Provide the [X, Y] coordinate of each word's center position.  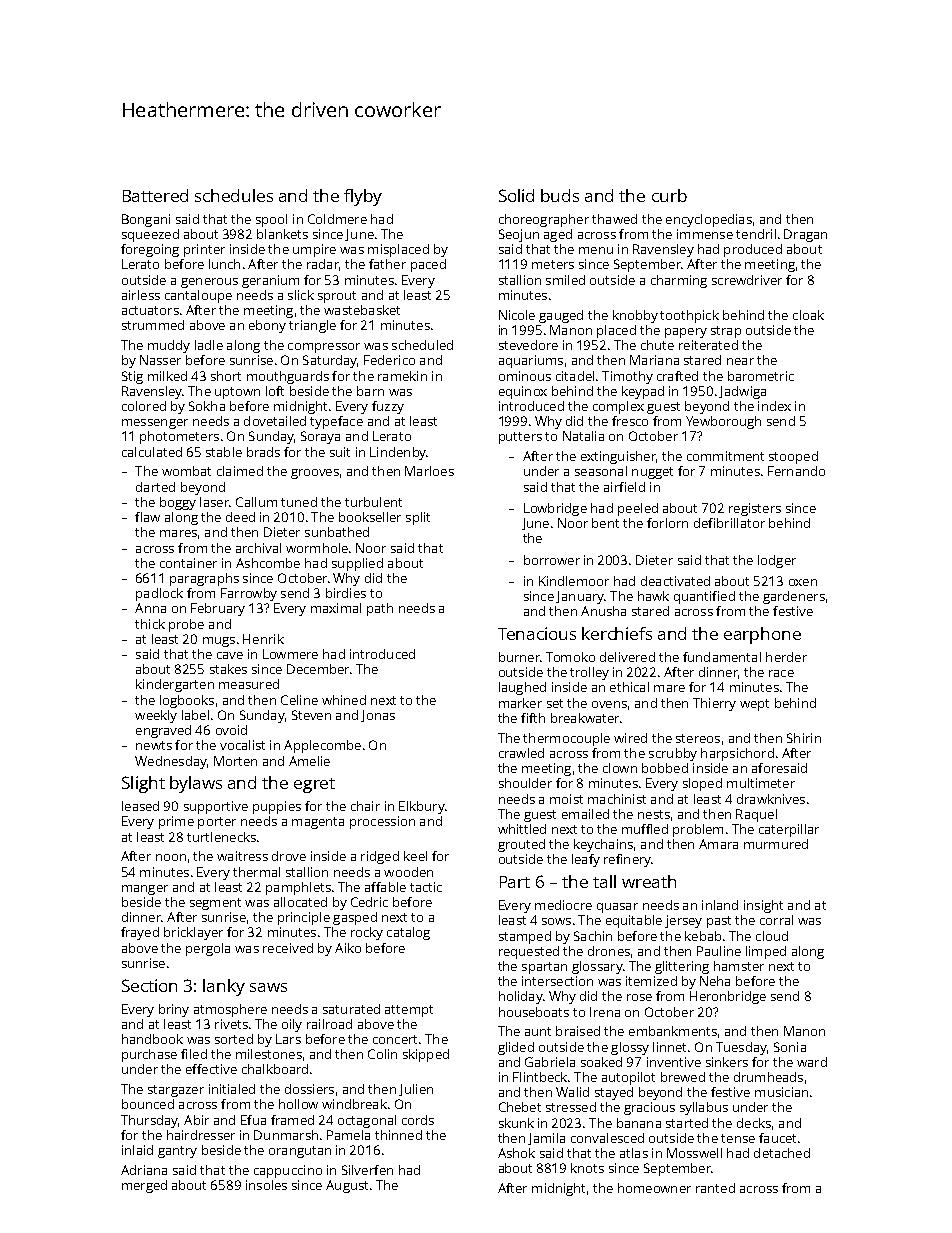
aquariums [531, 361]
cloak [808, 315]
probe [186, 625]
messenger [155, 424]
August [347, 1186]
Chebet [520, 1107]
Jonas [378, 716]
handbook [152, 1039]
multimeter [761, 783]
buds [560, 195]
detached [782, 1153]
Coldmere [337, 219]
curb [669, 195]
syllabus [704, 1108]
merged [144, 1186]
